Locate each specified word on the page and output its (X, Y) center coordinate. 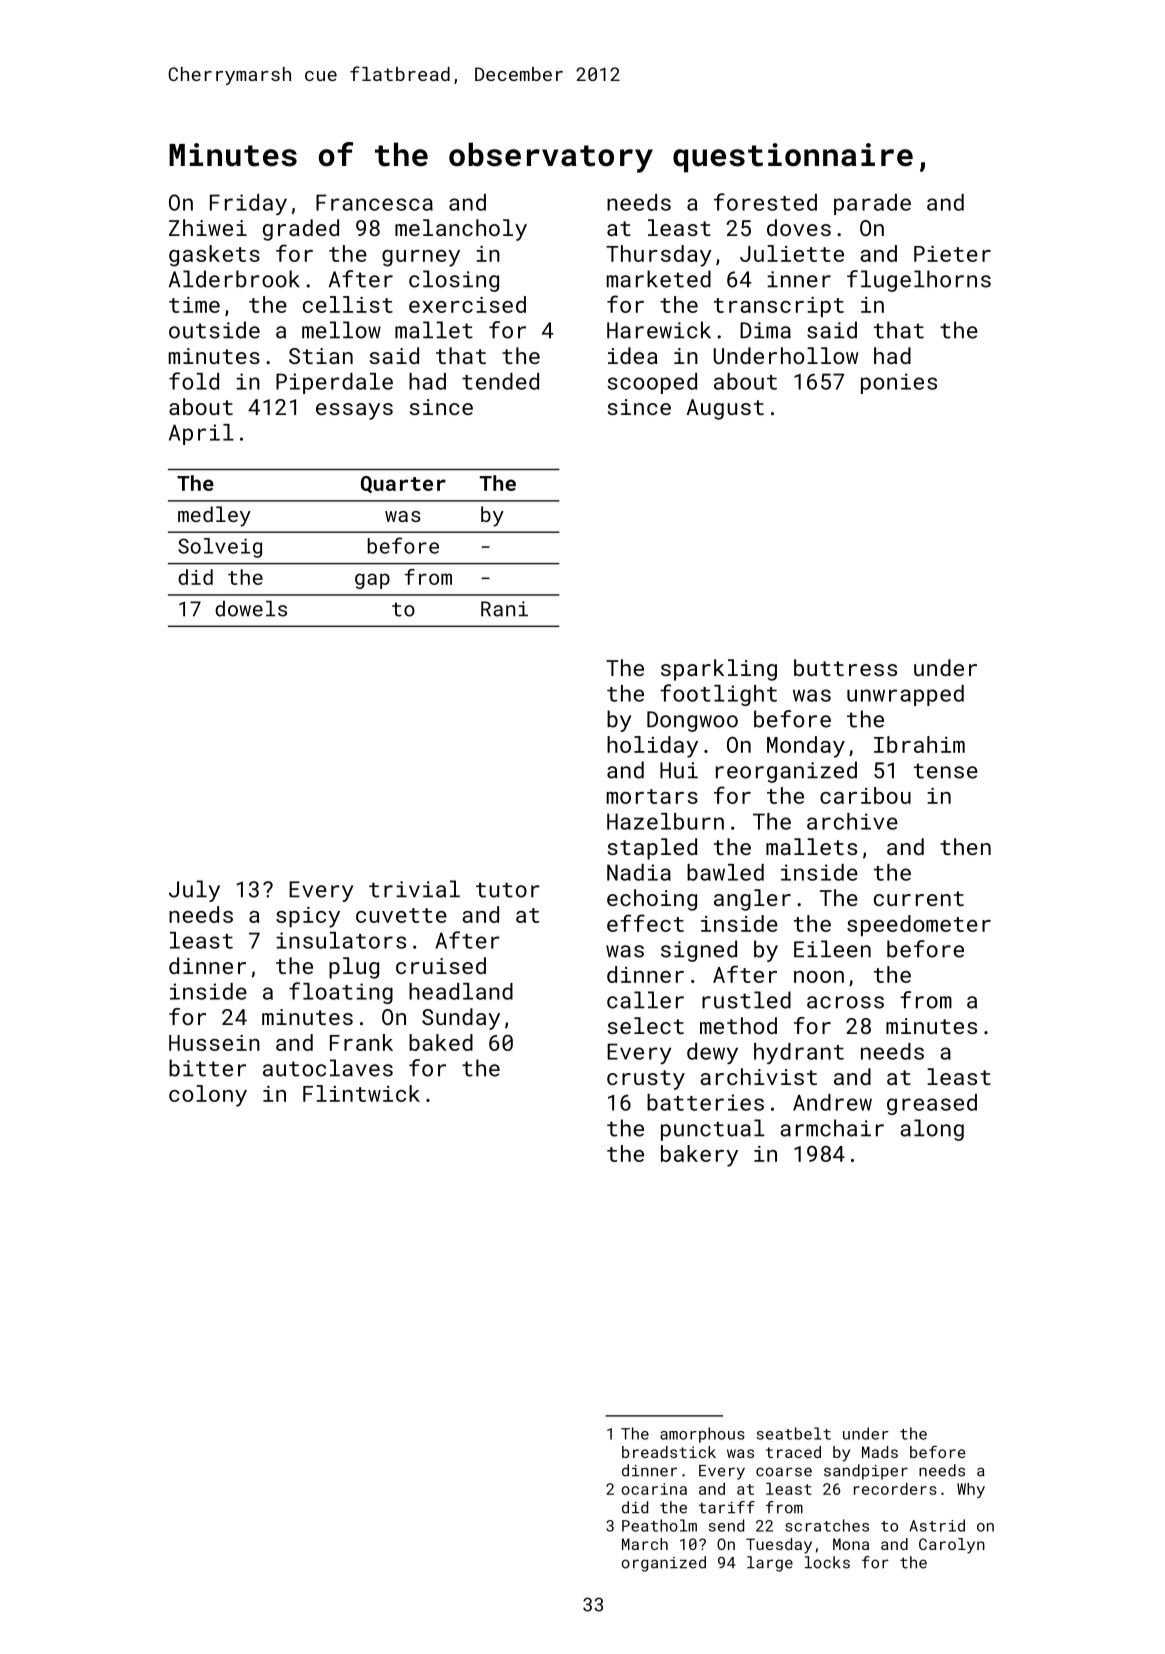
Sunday (461, 1019)
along (932, 1130)
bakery (699, 1156)
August (725, 409)
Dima (765, 330)
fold (194, 381)
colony (208, 1096)
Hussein (214, 1043)
